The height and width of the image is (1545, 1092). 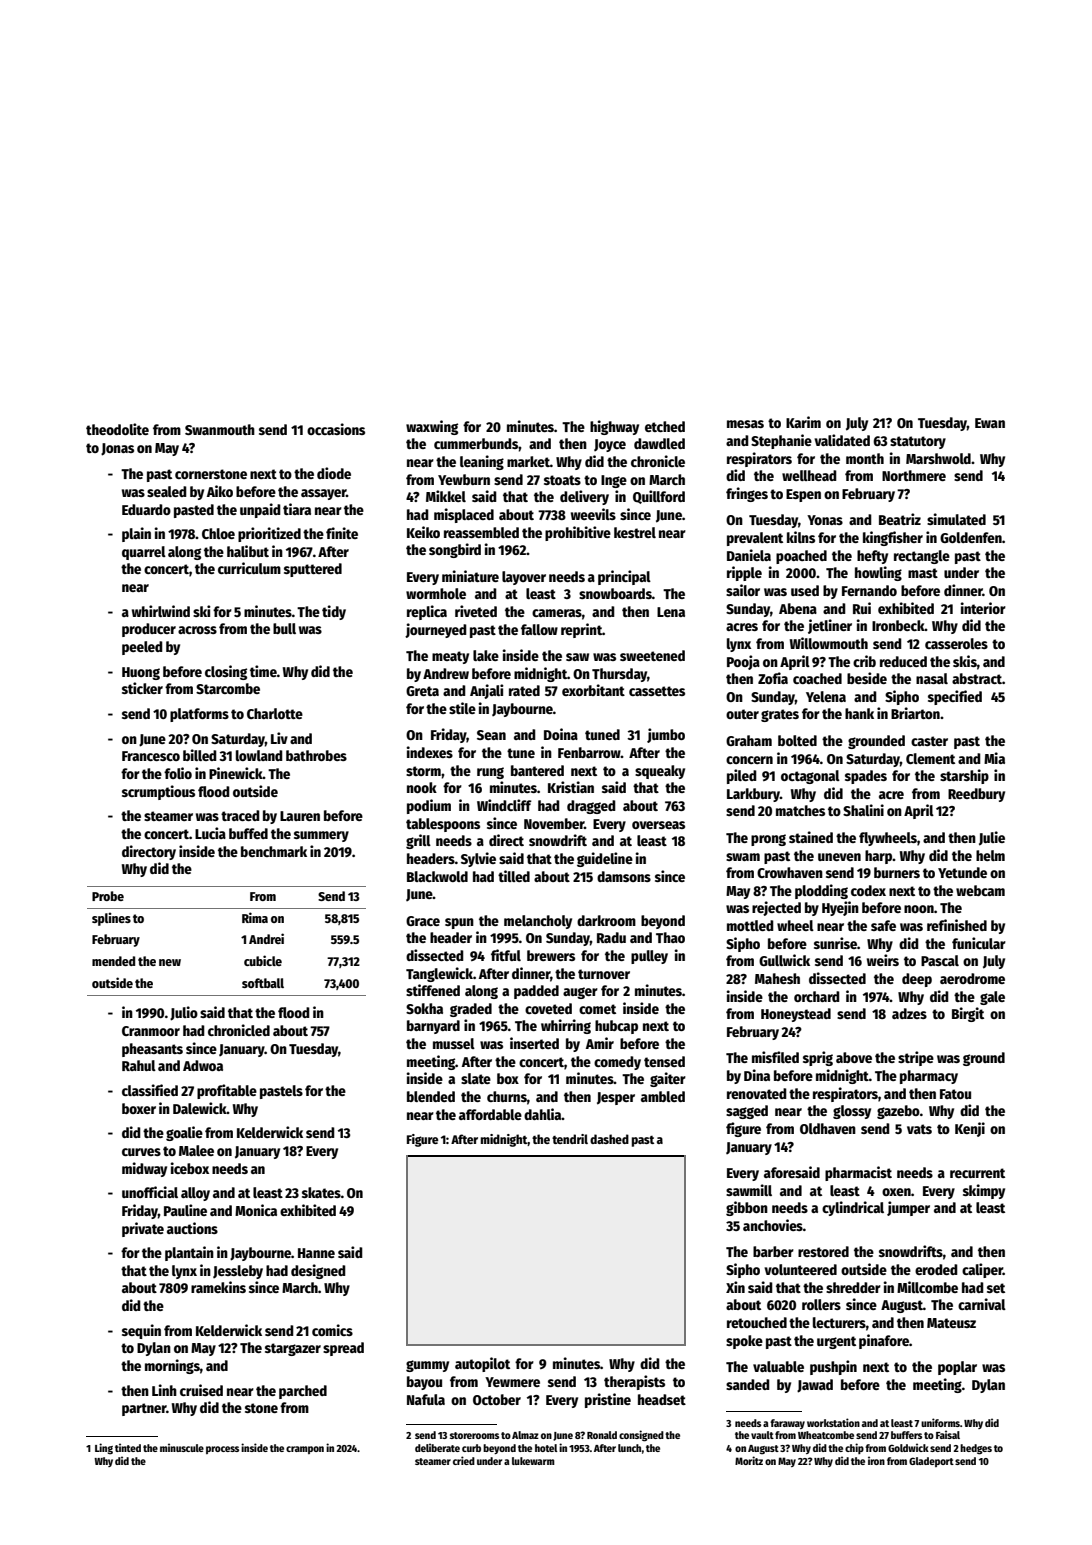 What do you see at coordinates (113, 961) in the image?
I see `mended` at bounding box center [113, 961].
